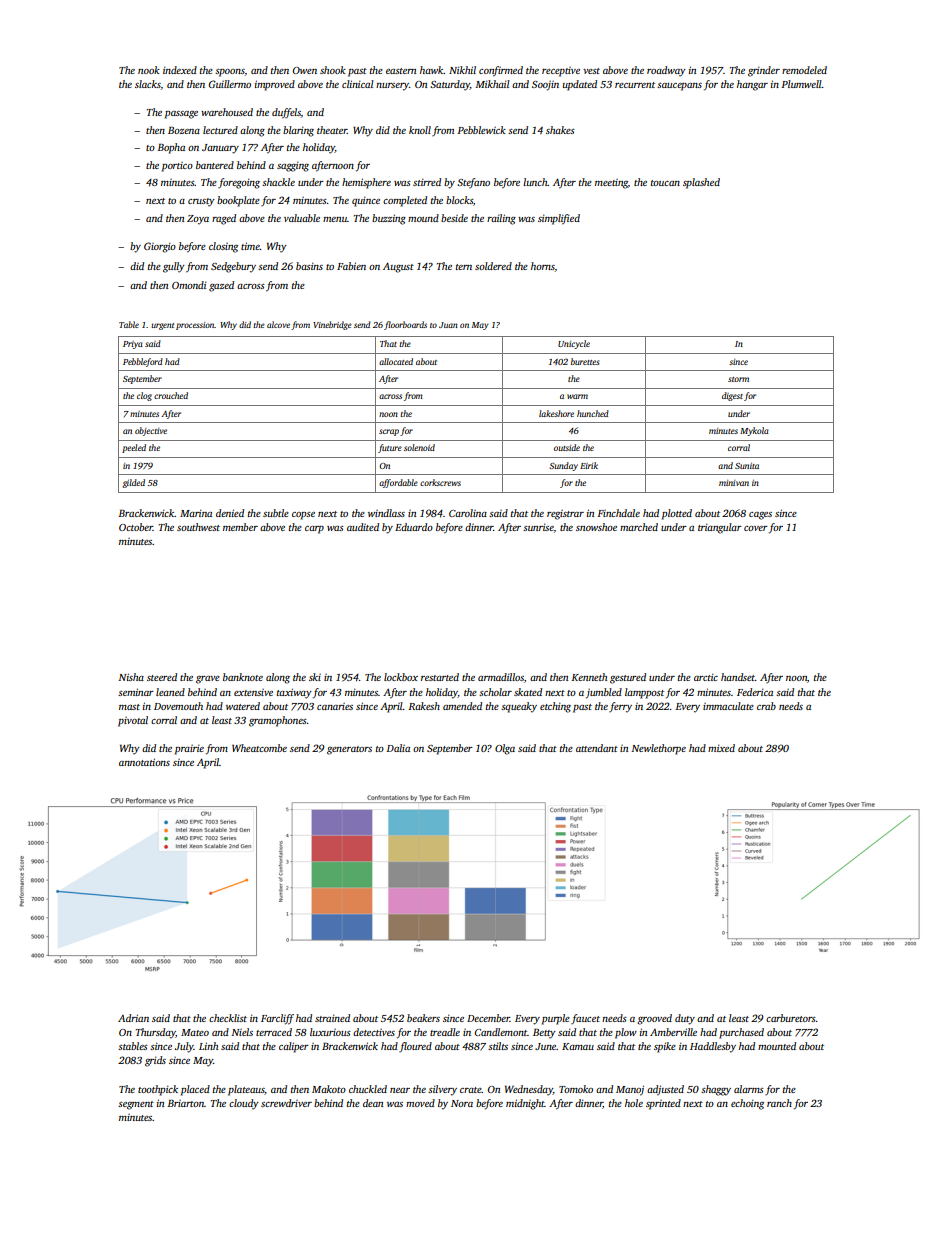  I want to click on Farcliff, so click(277, 1019).
